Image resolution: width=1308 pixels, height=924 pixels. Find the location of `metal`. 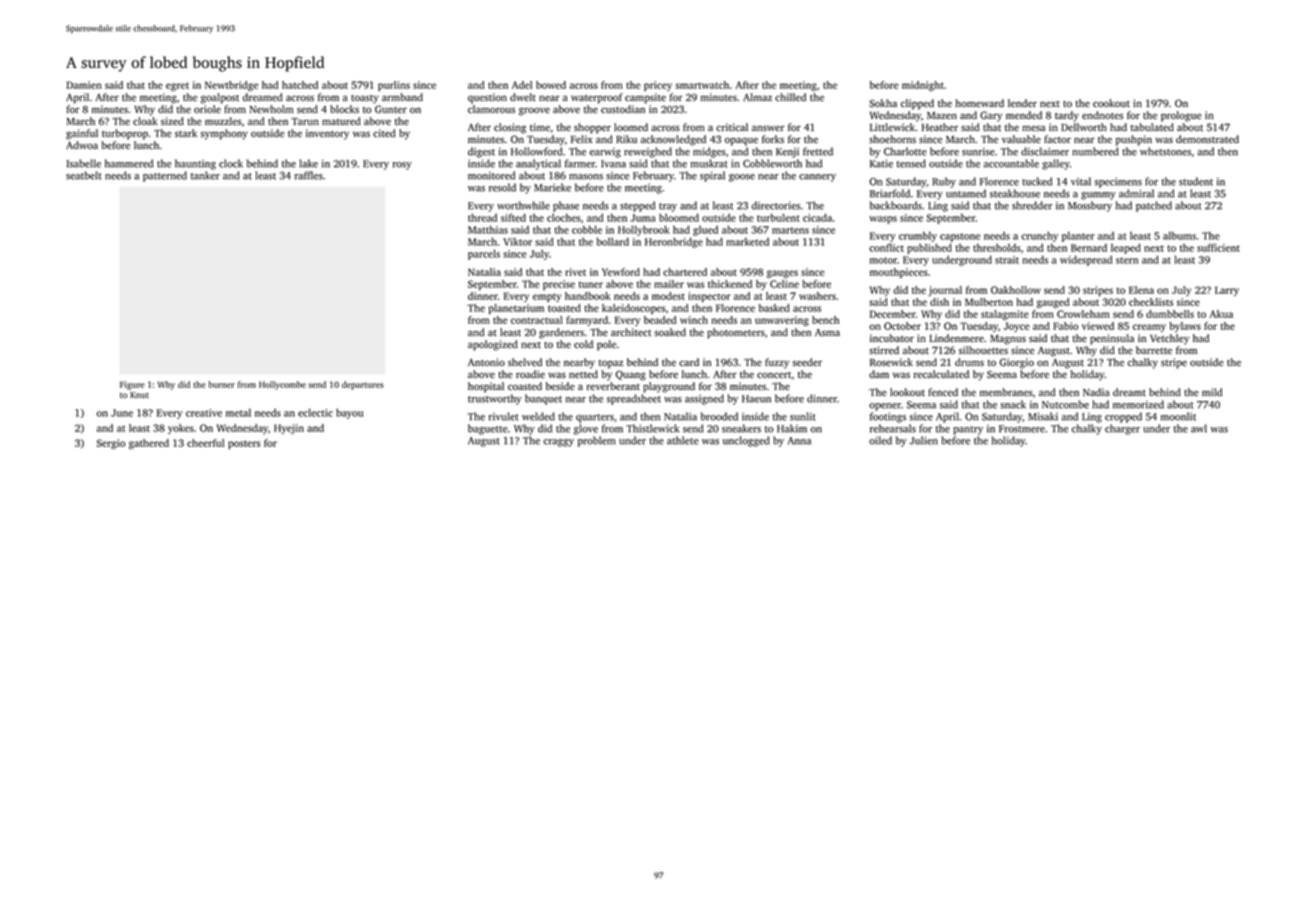

metal is located at coordinates (238, 413).
